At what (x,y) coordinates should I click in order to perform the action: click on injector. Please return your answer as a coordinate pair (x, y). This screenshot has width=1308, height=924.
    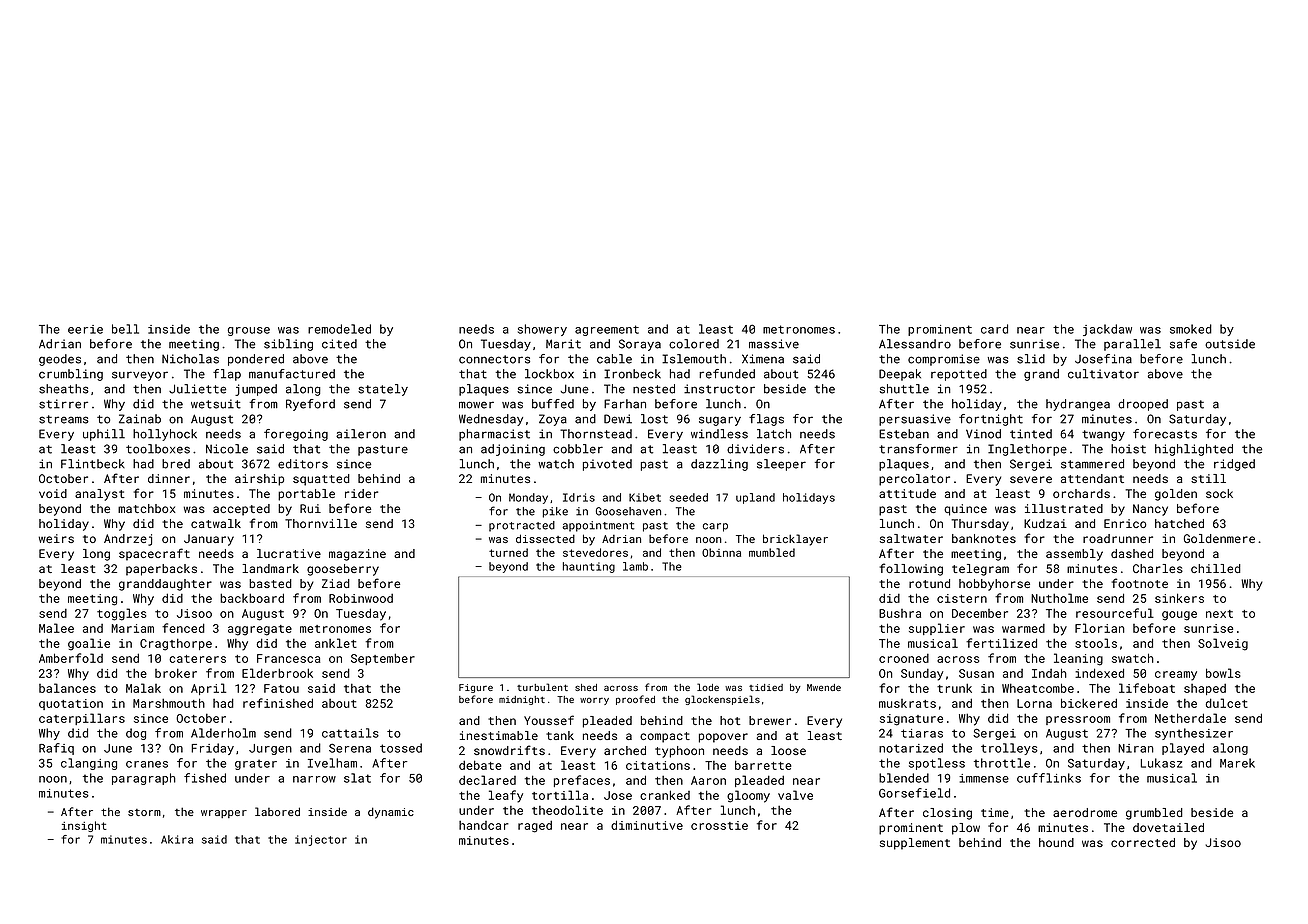
    Looking at the image, I should click on (321, 840).
